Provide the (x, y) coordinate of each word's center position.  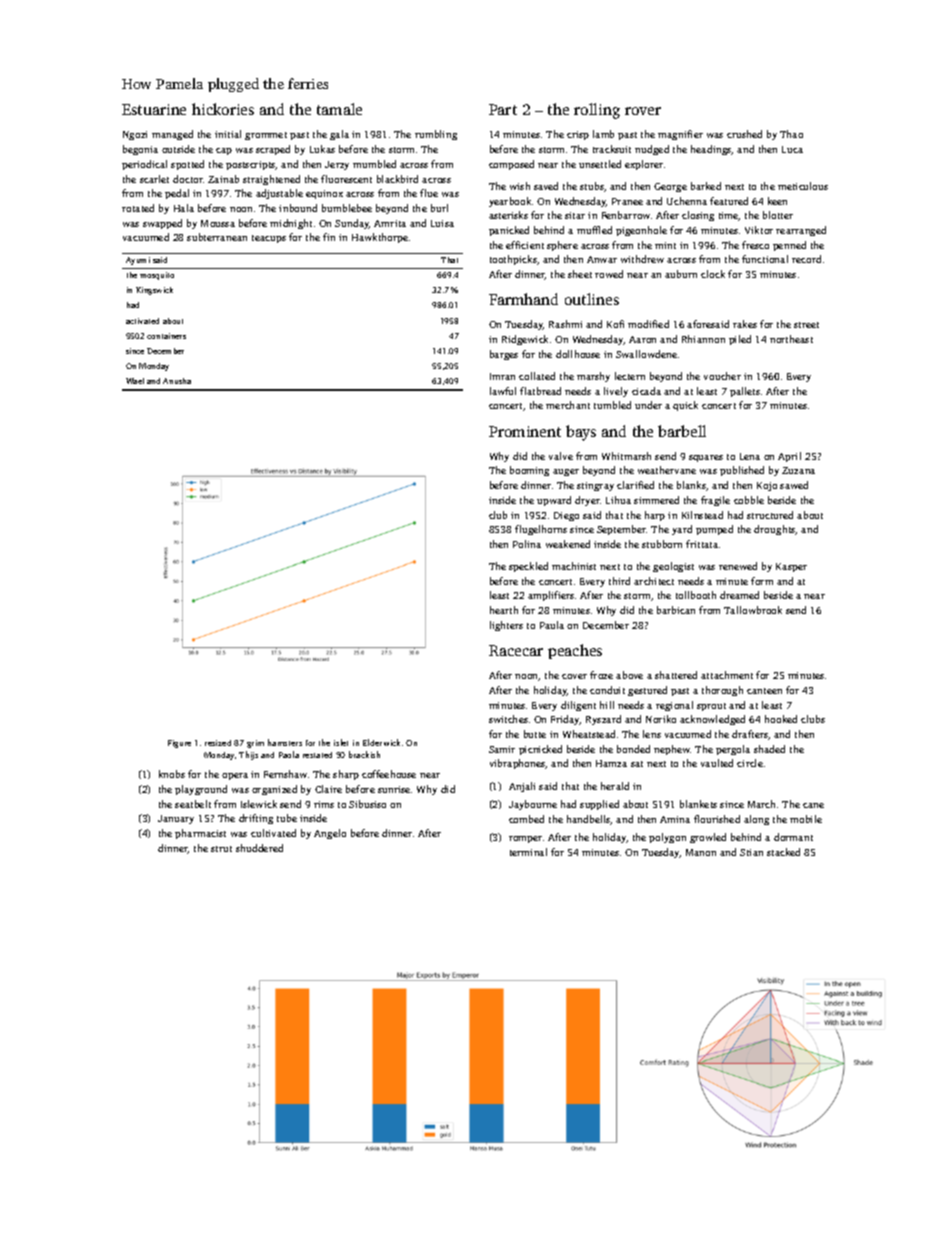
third (619, 581)
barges (504, 355)
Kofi (615, 324)
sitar (575, 215)
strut (221, 849)
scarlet (154, 179)
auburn (681, 274)
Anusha (177, 381)
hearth (504, 610)
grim (255, 744)
